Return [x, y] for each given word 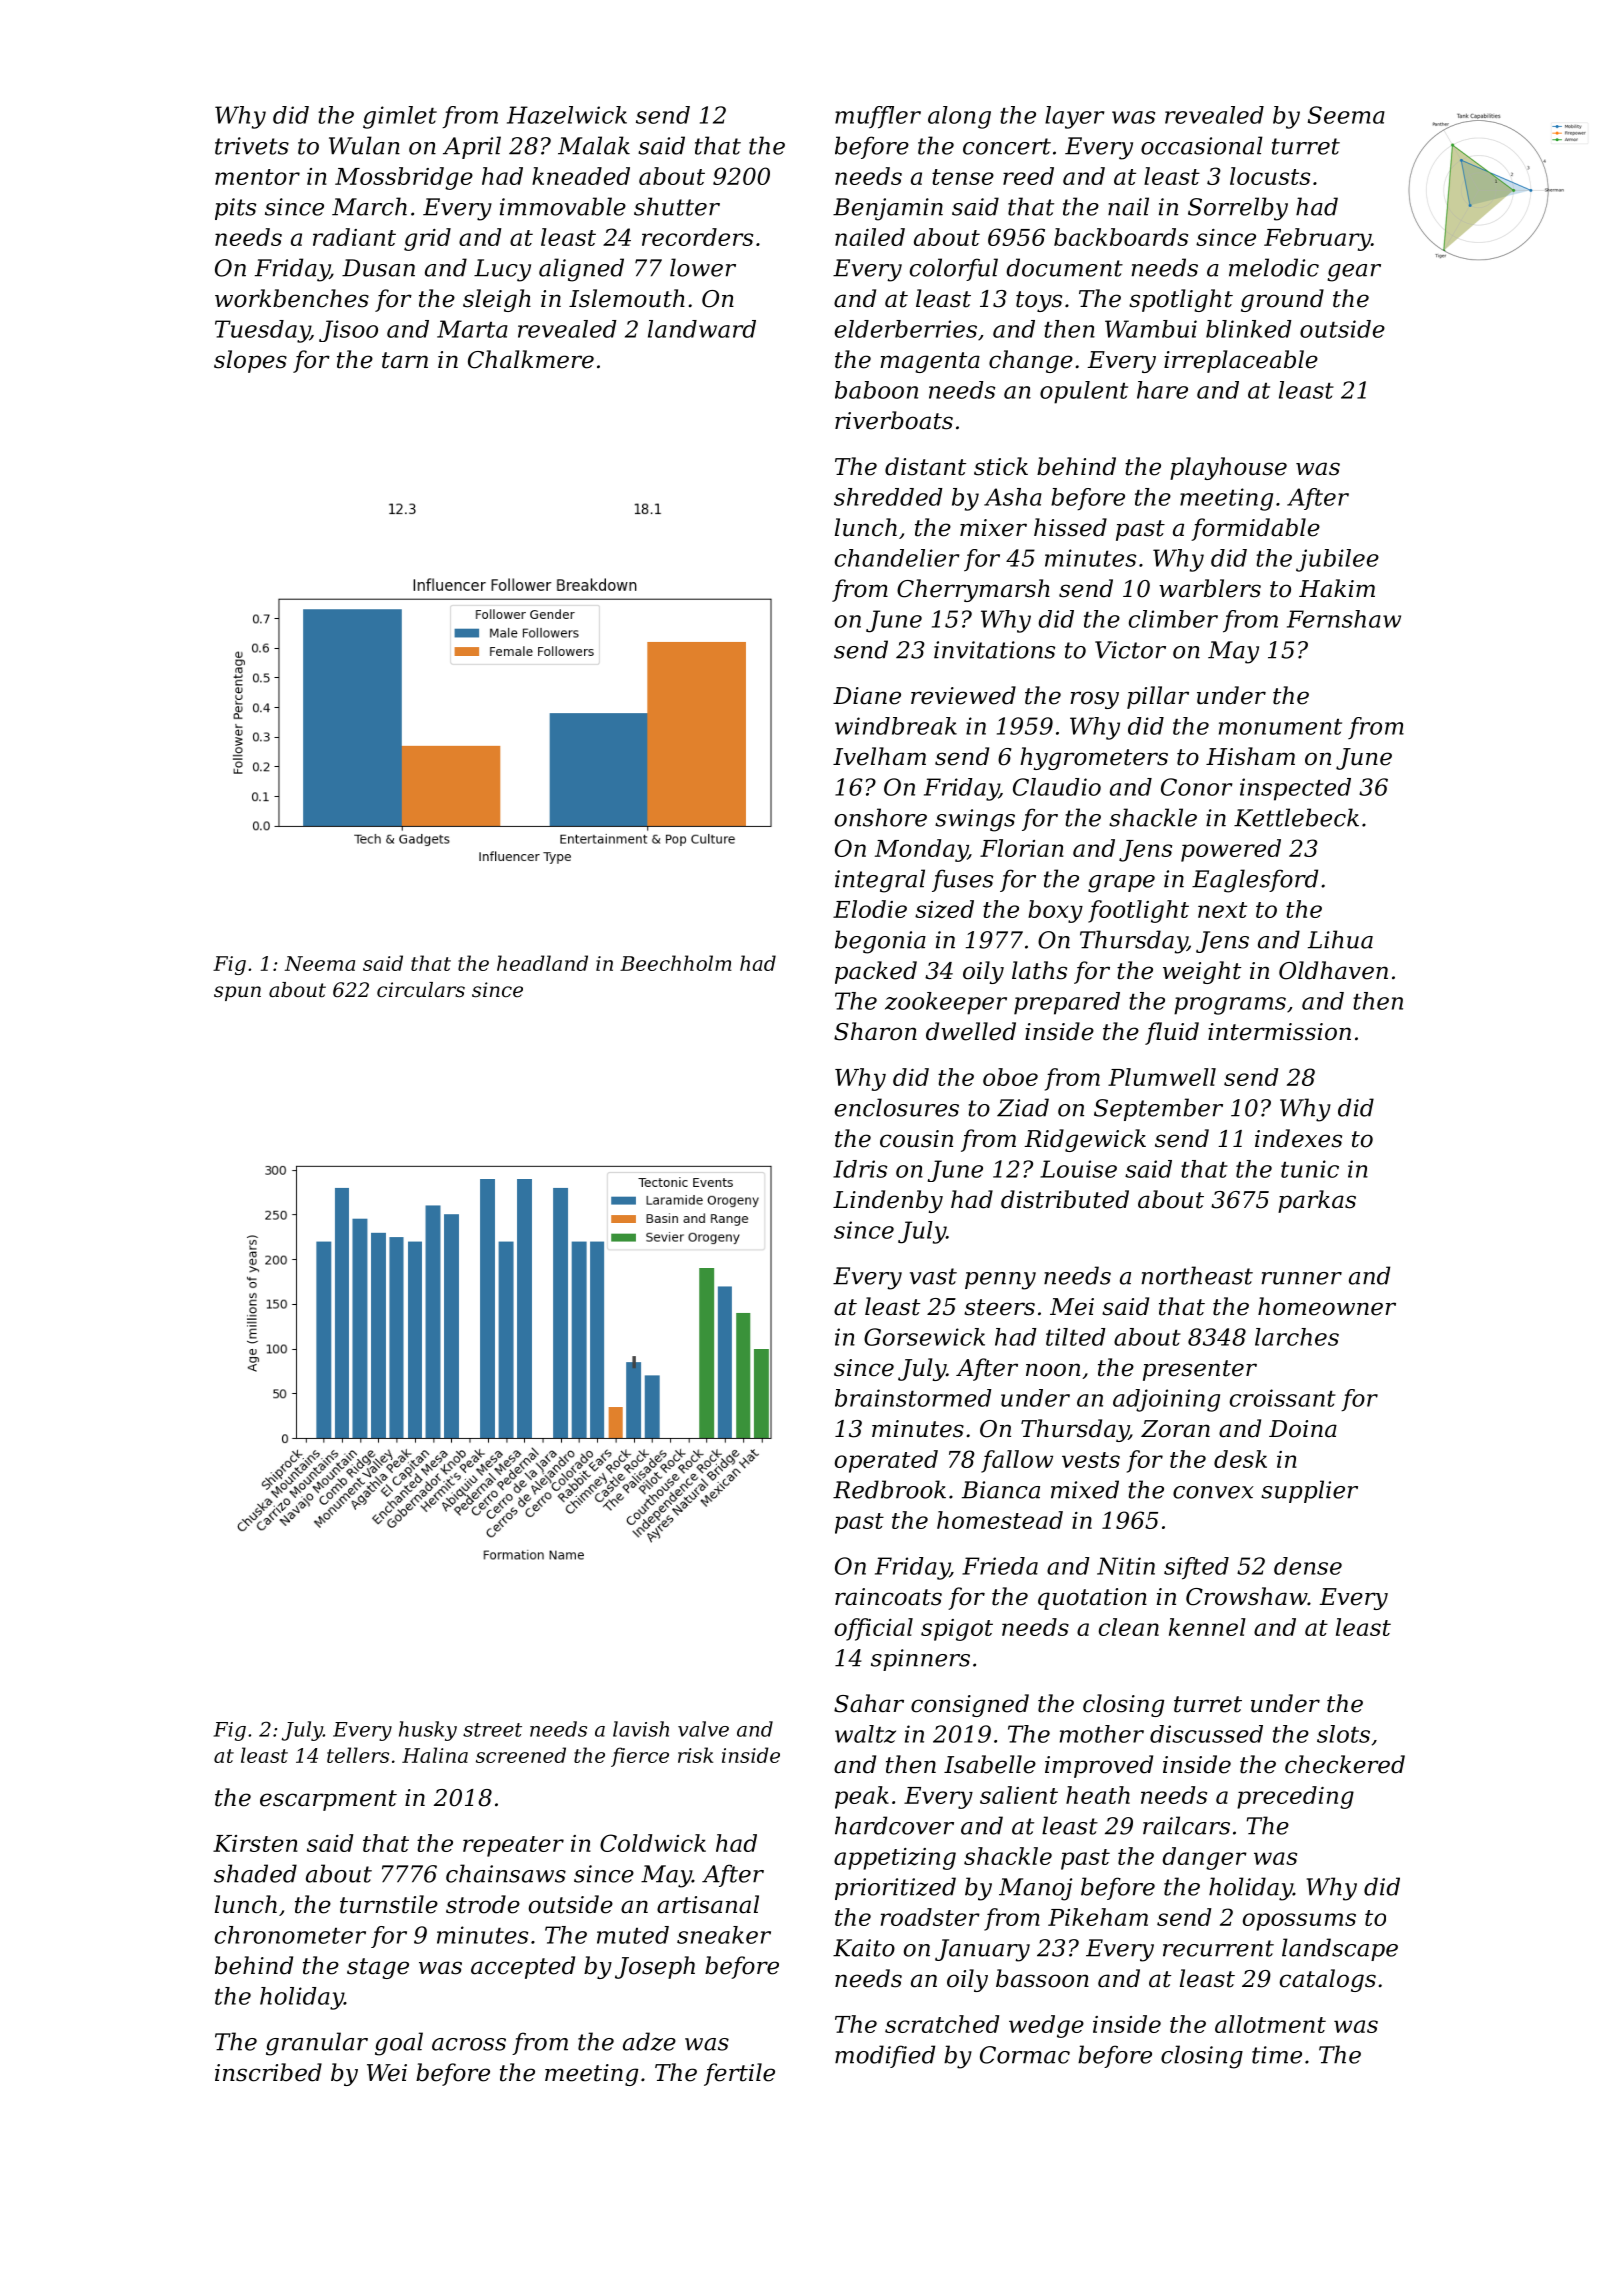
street [492, 1730]
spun [237, 993]
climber [1173, 619]
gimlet [400, 117]
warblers [1210, 588]
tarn [405, 360]
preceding [1295, 1797]
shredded [888, 497]
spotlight [1181, 300]
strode [483, 1904]
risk [695, 1755]
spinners [920, 1660]
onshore [881, 817]
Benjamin [888, 209]
